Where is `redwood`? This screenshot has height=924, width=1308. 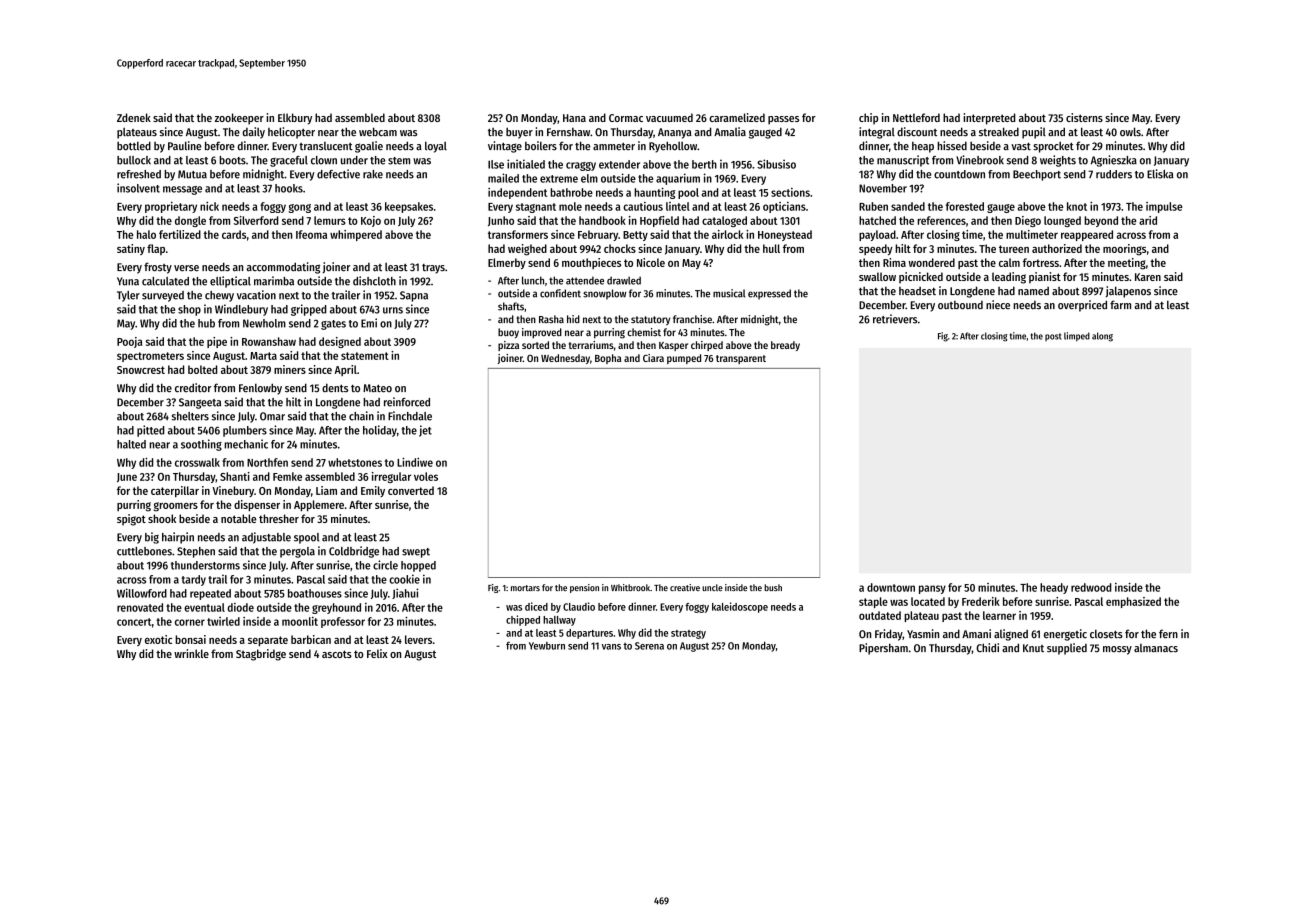 redwood is located at coordinates (1091, 587).
